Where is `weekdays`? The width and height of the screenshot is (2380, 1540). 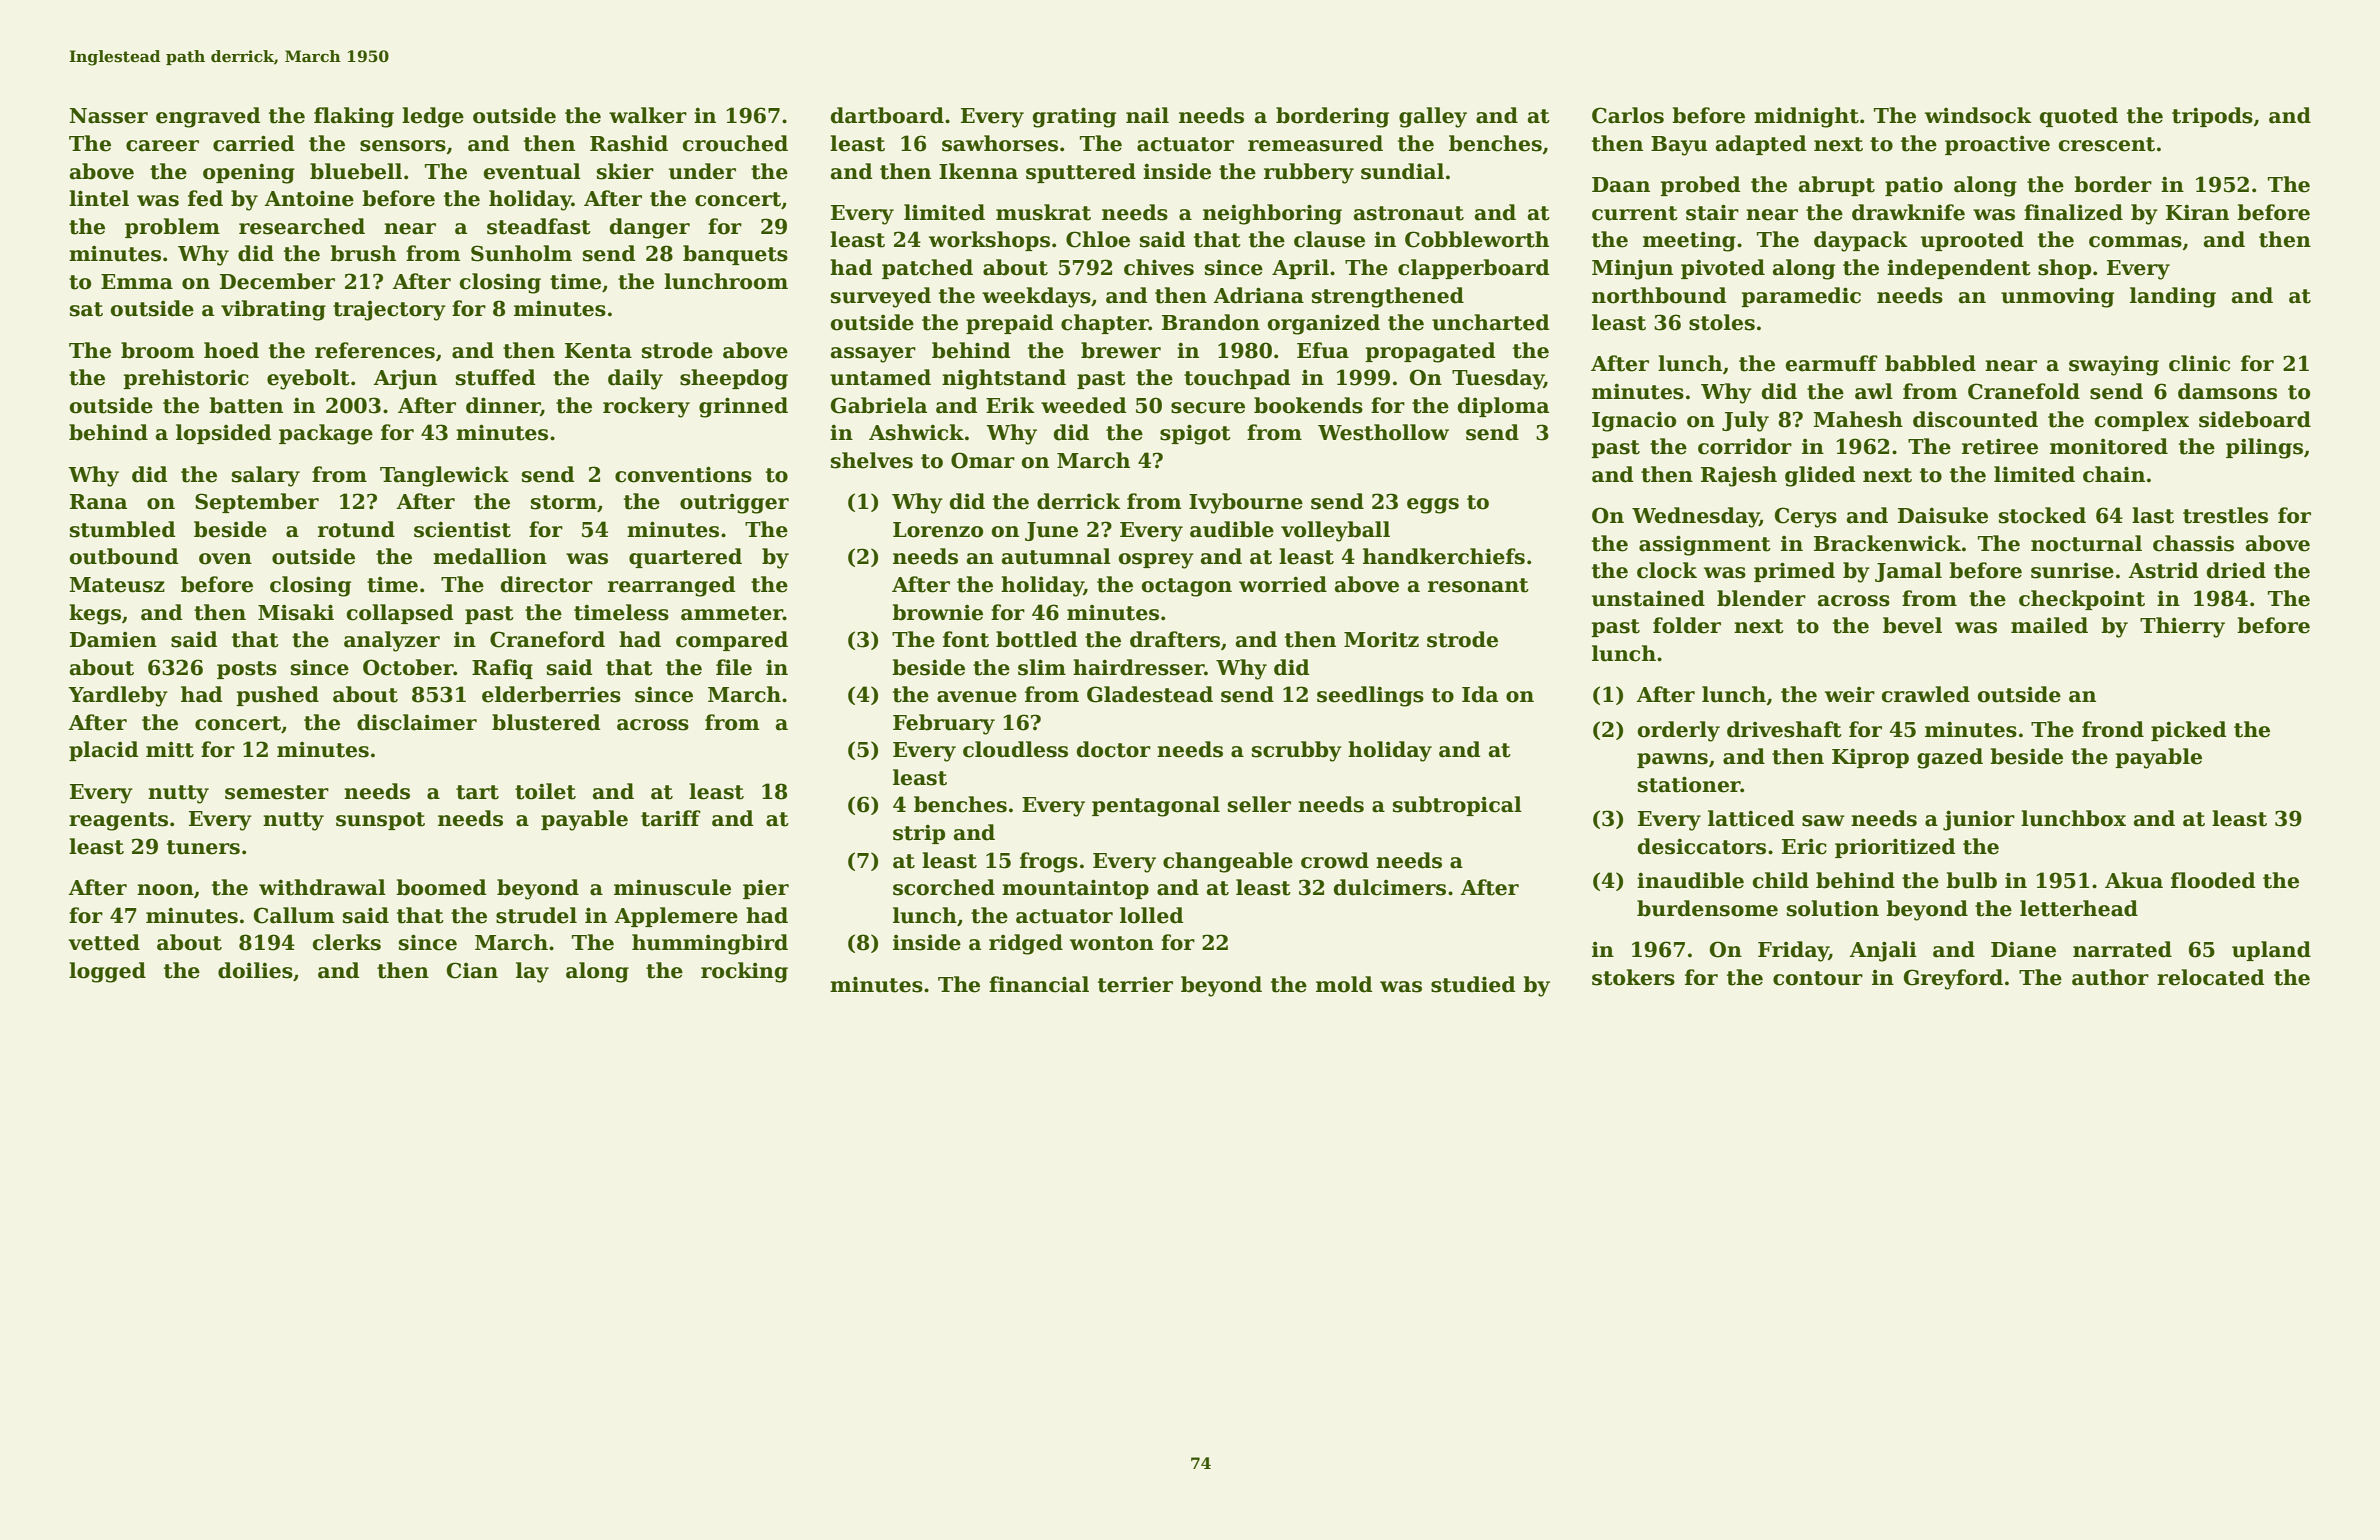 weekdays is located at coordinates (1036, 297).
